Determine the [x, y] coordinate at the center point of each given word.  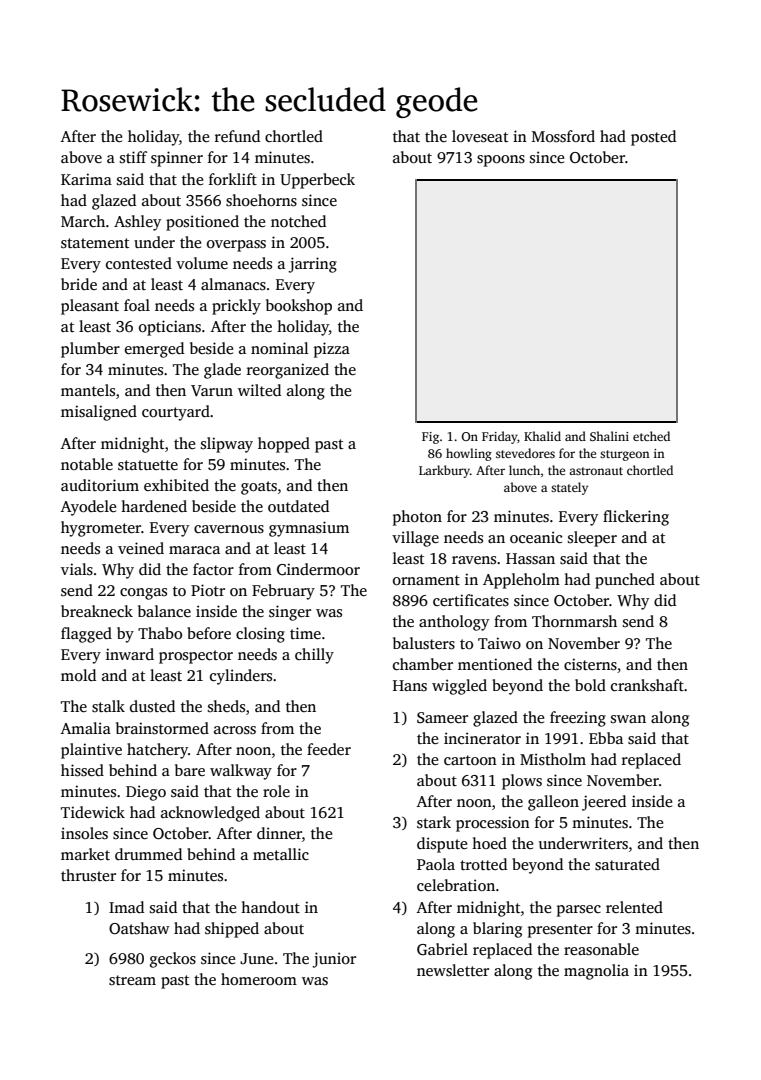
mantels [88, 390]
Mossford [563, 136]
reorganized [288, 371]
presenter [560, 931]
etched [651, 436]
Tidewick [93, 812]
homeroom [259, 979]
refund [237, 136]
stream [132, 980]
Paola [436, 864]
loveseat [480, 136]
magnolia [596, 972]
